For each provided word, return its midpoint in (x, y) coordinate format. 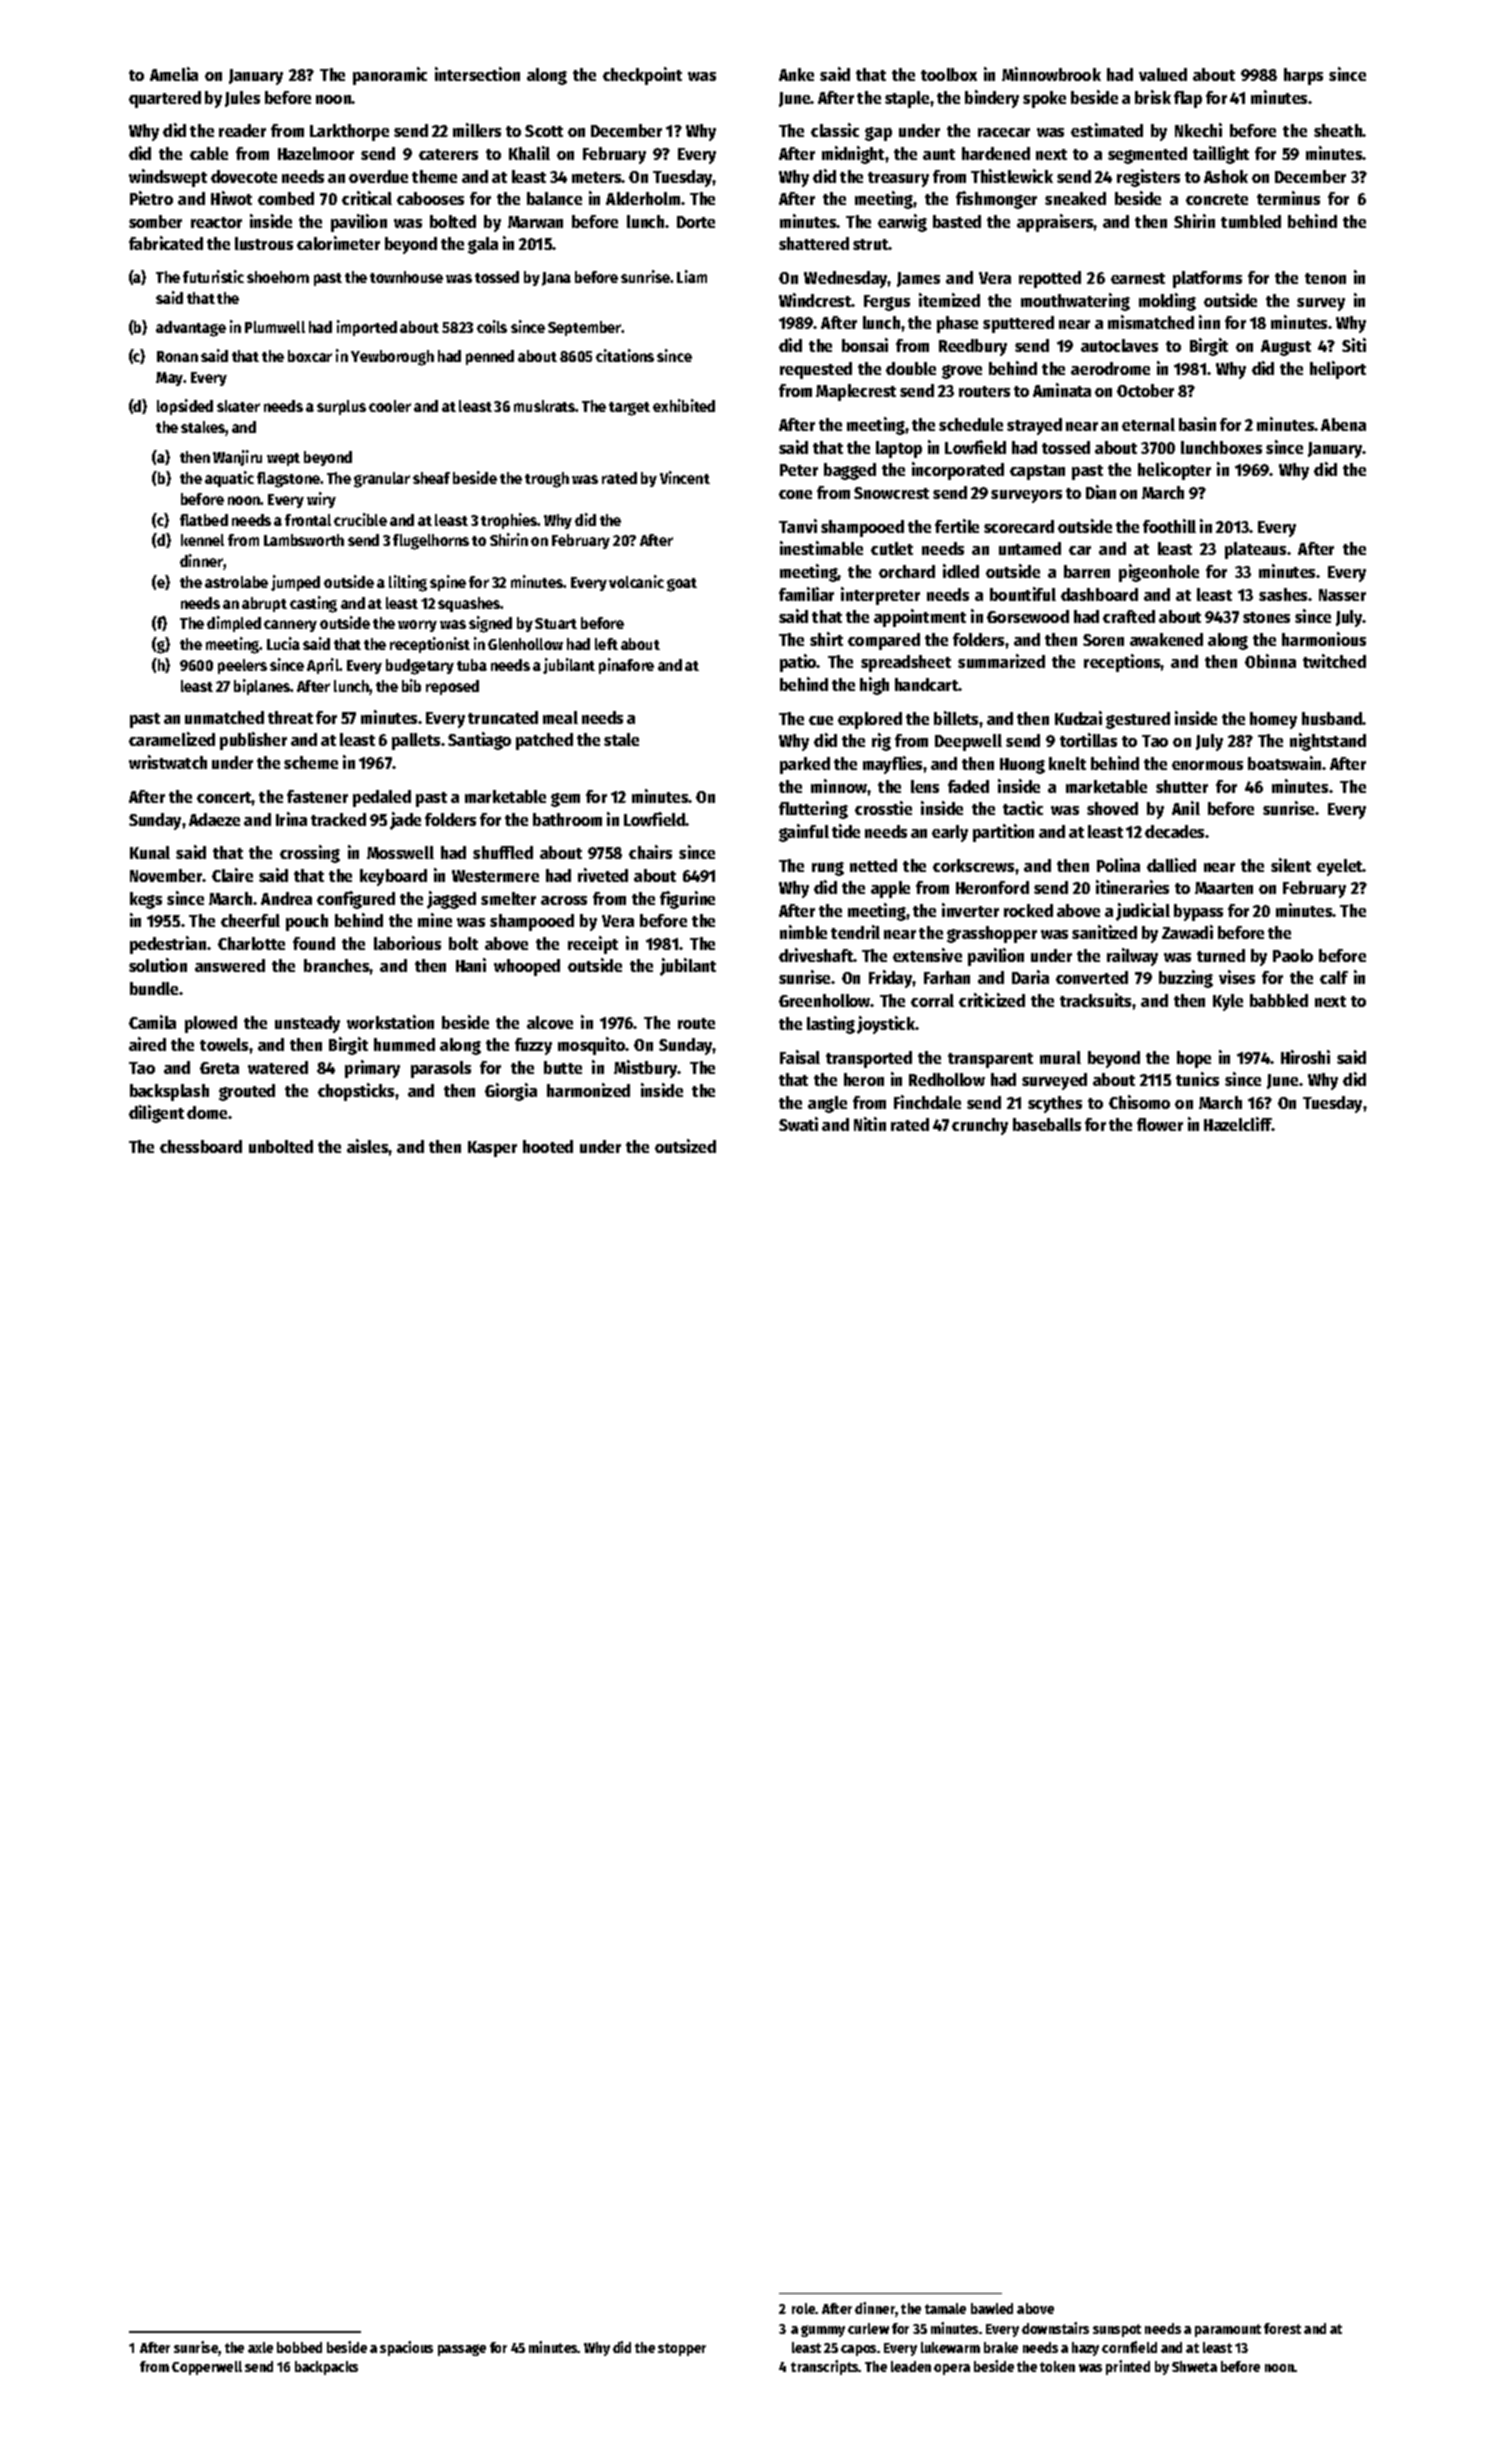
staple (907, 99)
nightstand (1328, 742)
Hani (471, 965)
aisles (368, 1146)
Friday (891, 979)
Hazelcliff (1238, 1124)
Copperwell (207, 2368)
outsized (685, 1146)
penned (490, 357)
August (1286, 348)
